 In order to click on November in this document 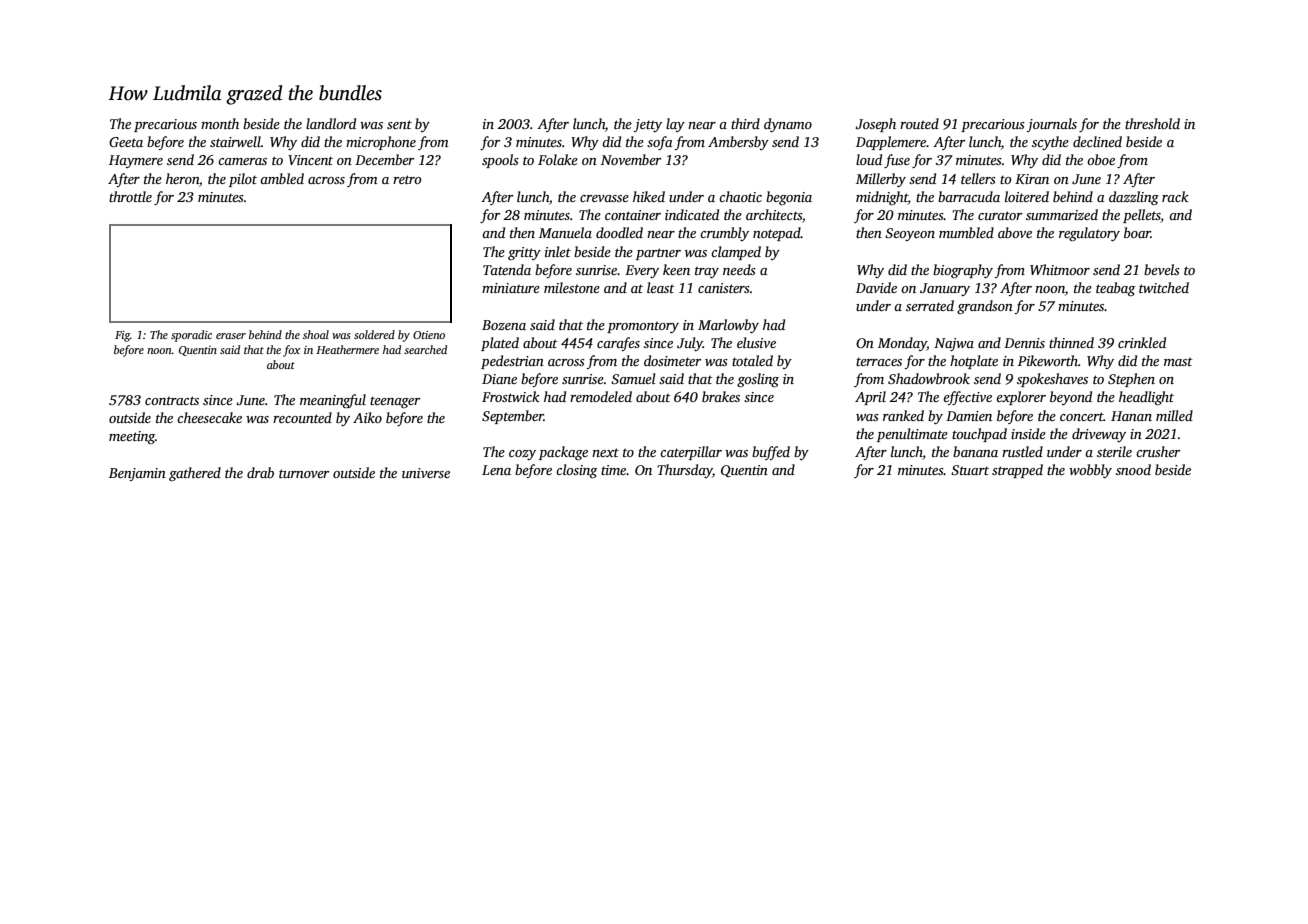, I will do `click(631, 159)`.
